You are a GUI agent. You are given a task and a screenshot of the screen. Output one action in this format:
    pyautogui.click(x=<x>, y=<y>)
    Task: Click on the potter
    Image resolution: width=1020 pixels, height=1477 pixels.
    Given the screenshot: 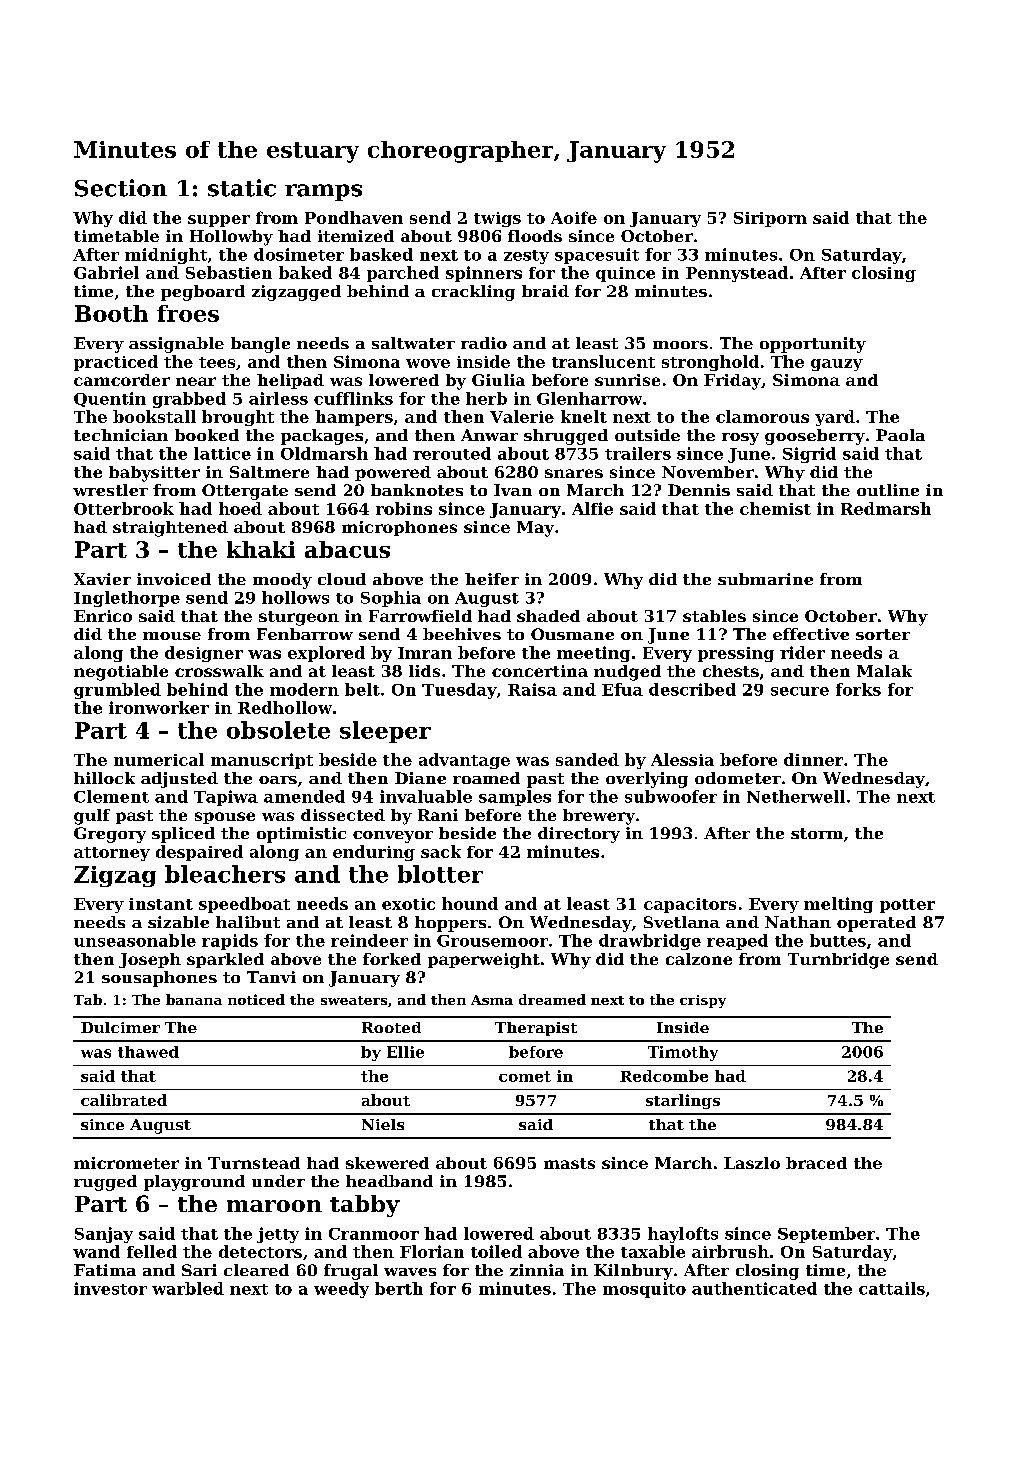 What is the action you would take?
    pyautogui.click(x=907, y=906)
